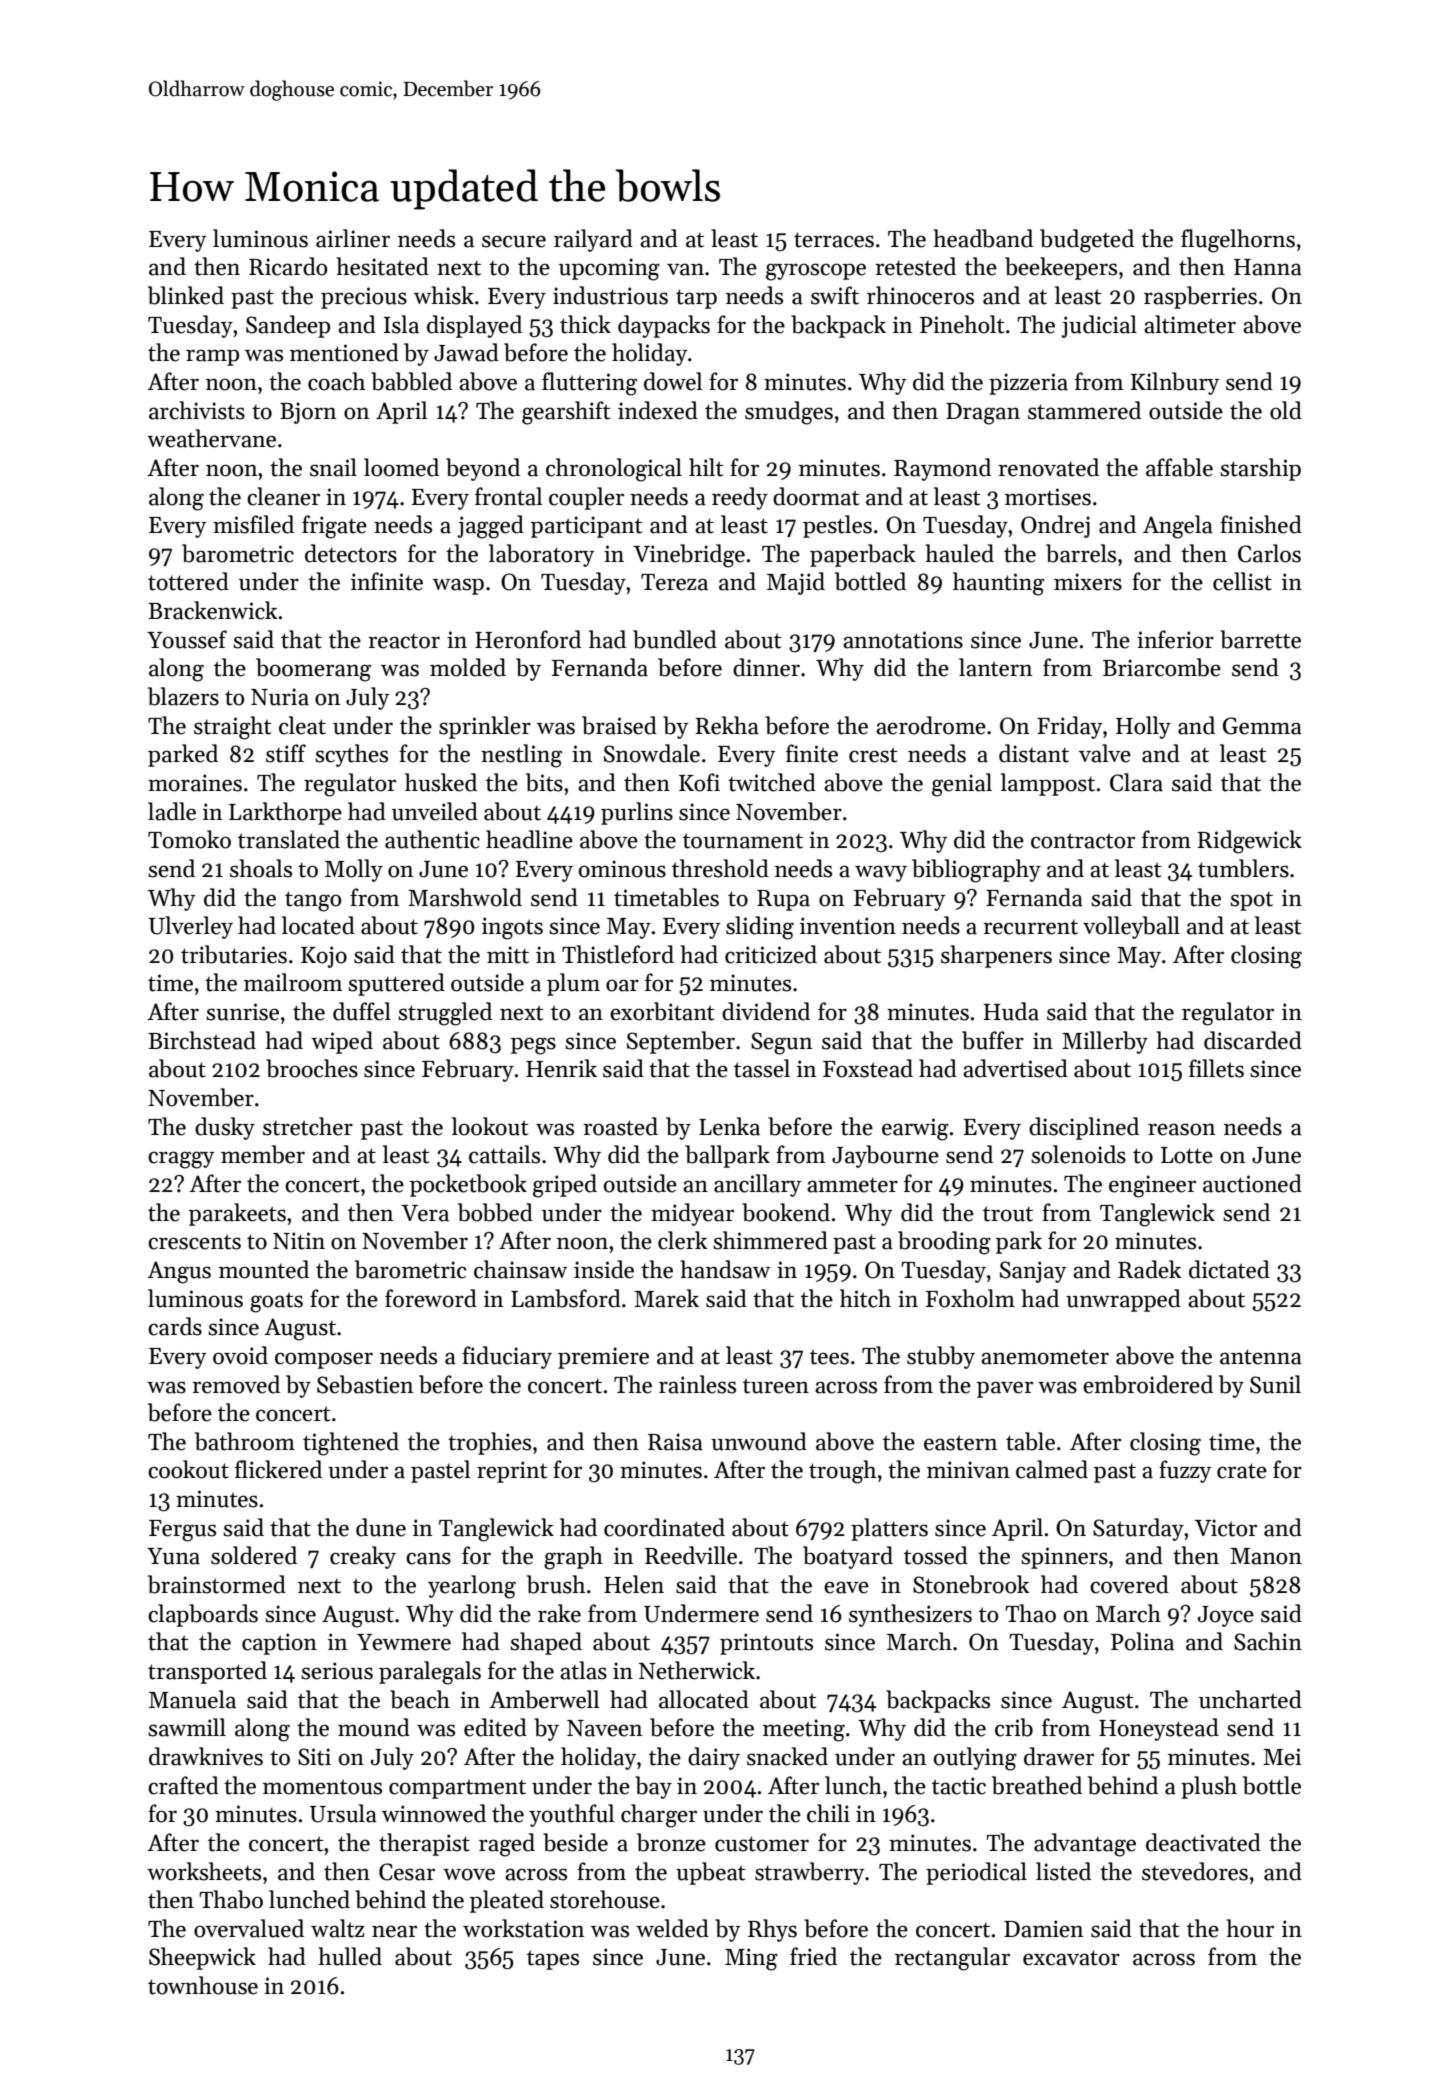  Describe the element at coordinates (1185, 1471) in the screenshot. I see `fuzzy` at that location.
